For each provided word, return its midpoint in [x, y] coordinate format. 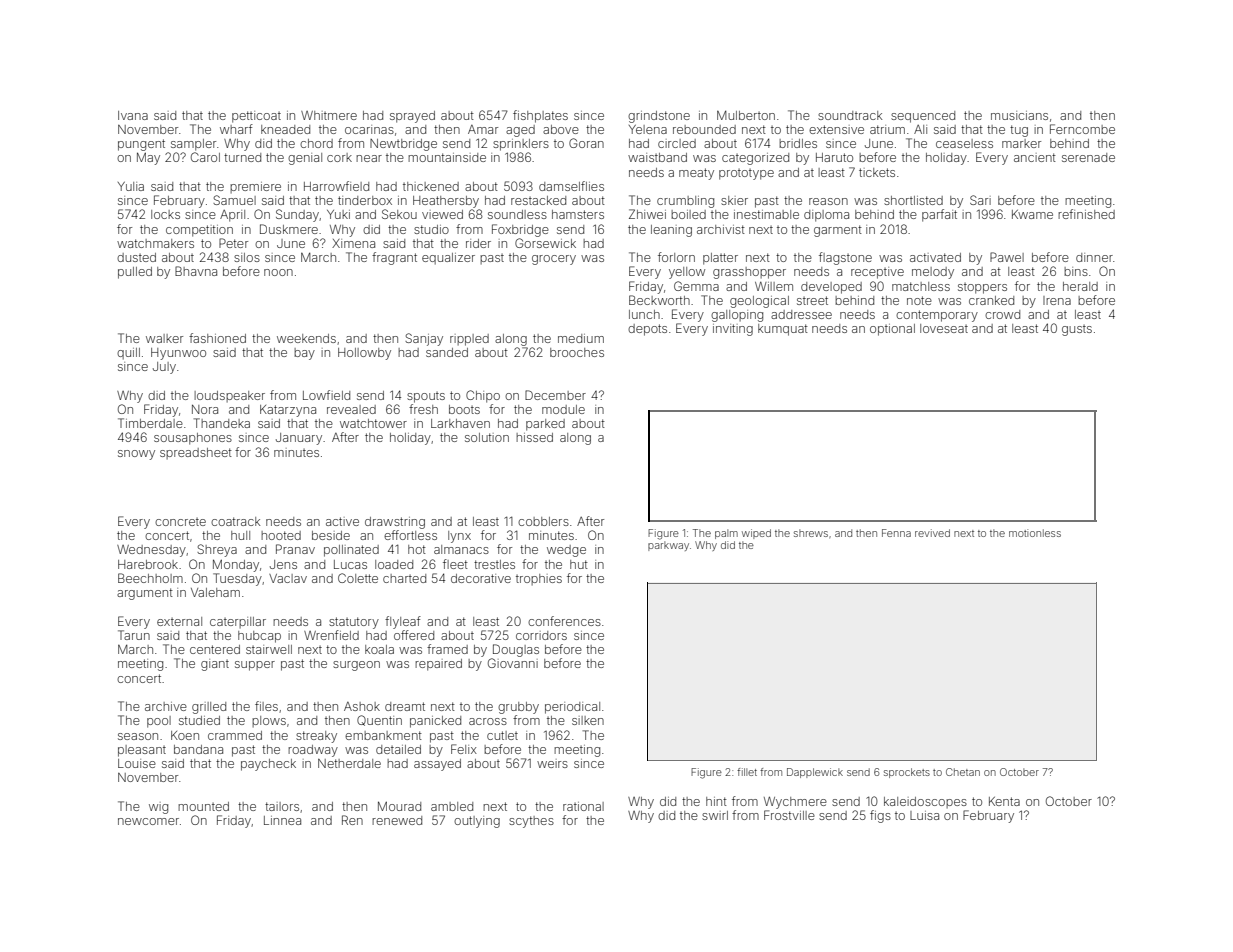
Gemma [696, 286]
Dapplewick [815, 773]
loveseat [944, 328]
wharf [236, 129]
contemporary [937, 316]
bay [304, 354]
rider [478, 243]
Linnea [282, 820]
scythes [531, 822]
